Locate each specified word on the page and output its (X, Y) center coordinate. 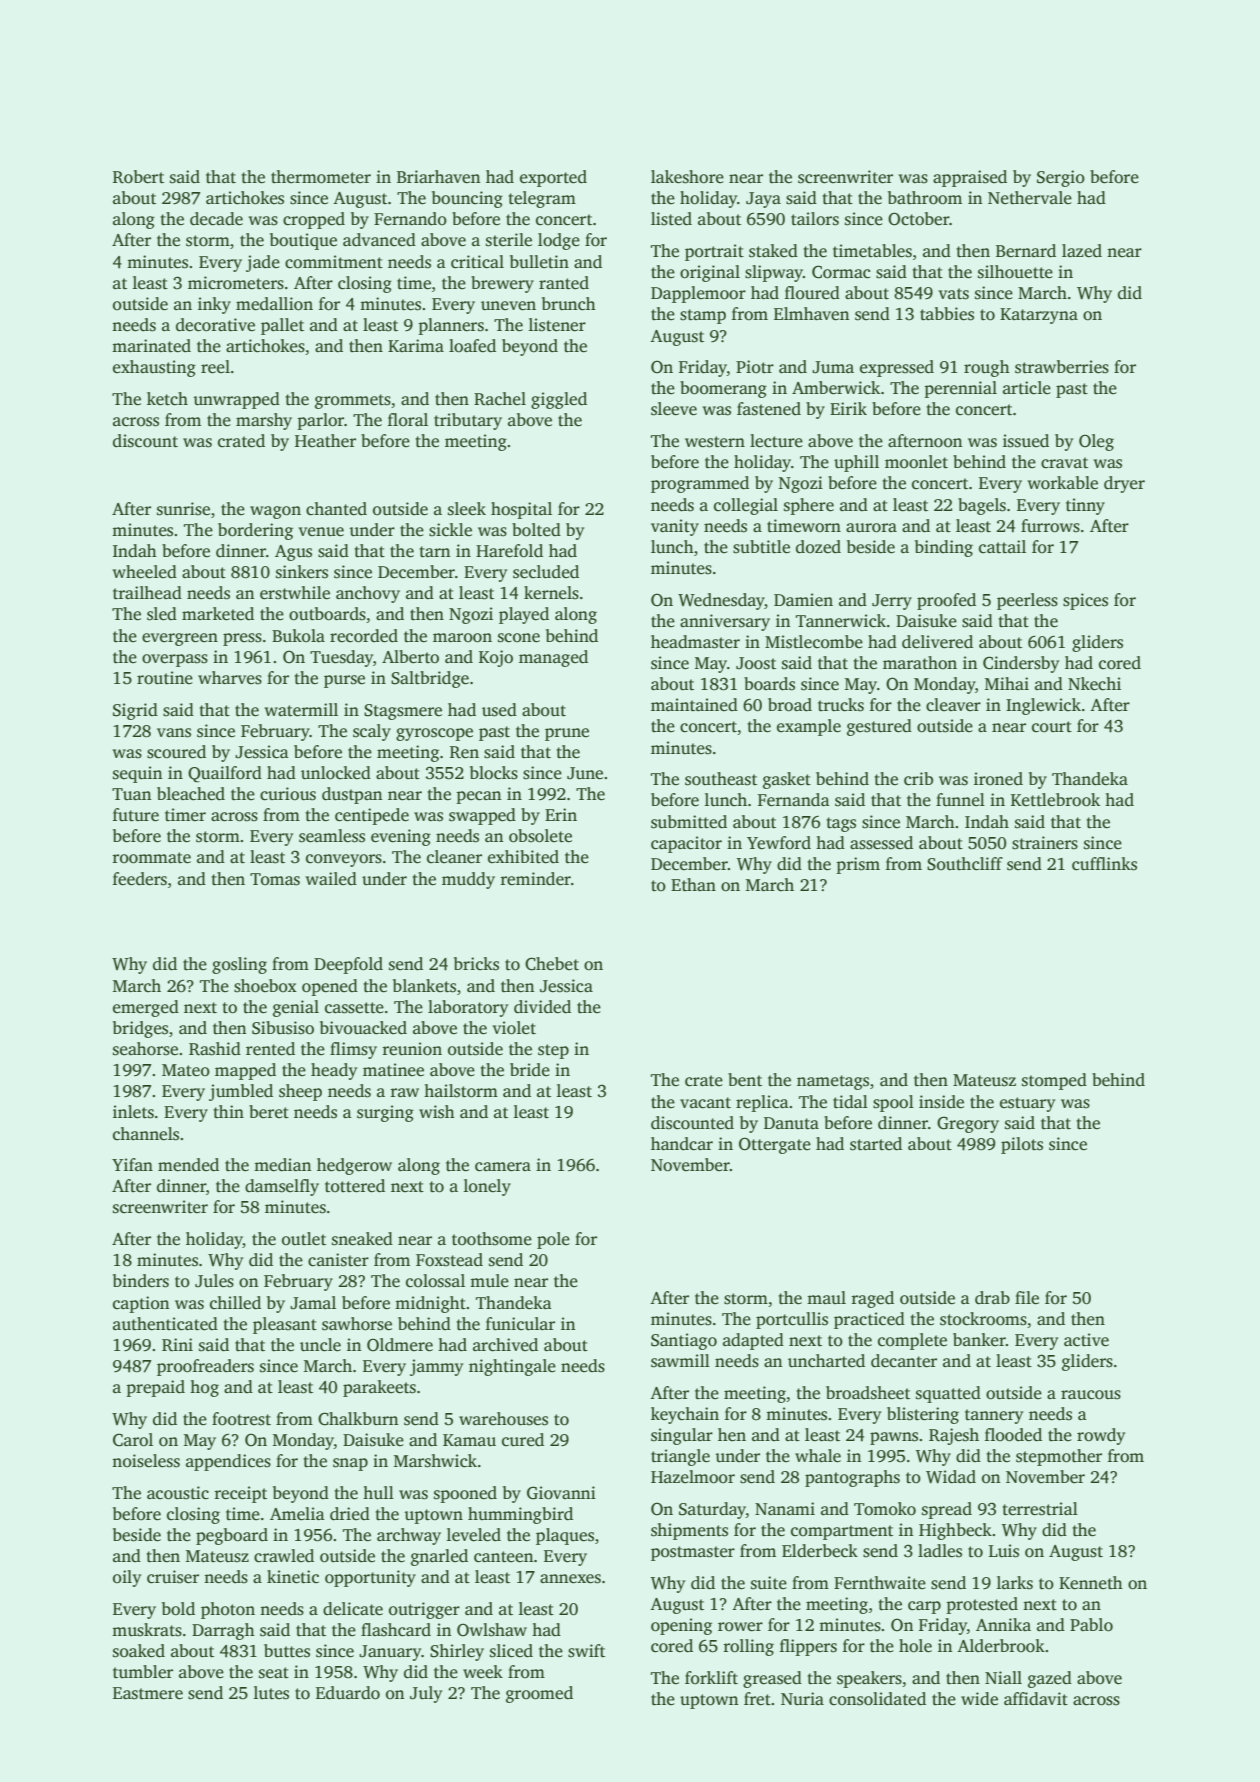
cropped (314, 220)
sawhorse (357, 1324)
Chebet (552, 964)
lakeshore (687, 177)
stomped (1054, 1081)
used (499, 710)
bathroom (925, 198)
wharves (230, 678)
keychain (685, 1415)
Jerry (892, 602)
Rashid (215, 1049)
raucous (1091, 1395)
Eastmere (148, 1693)
